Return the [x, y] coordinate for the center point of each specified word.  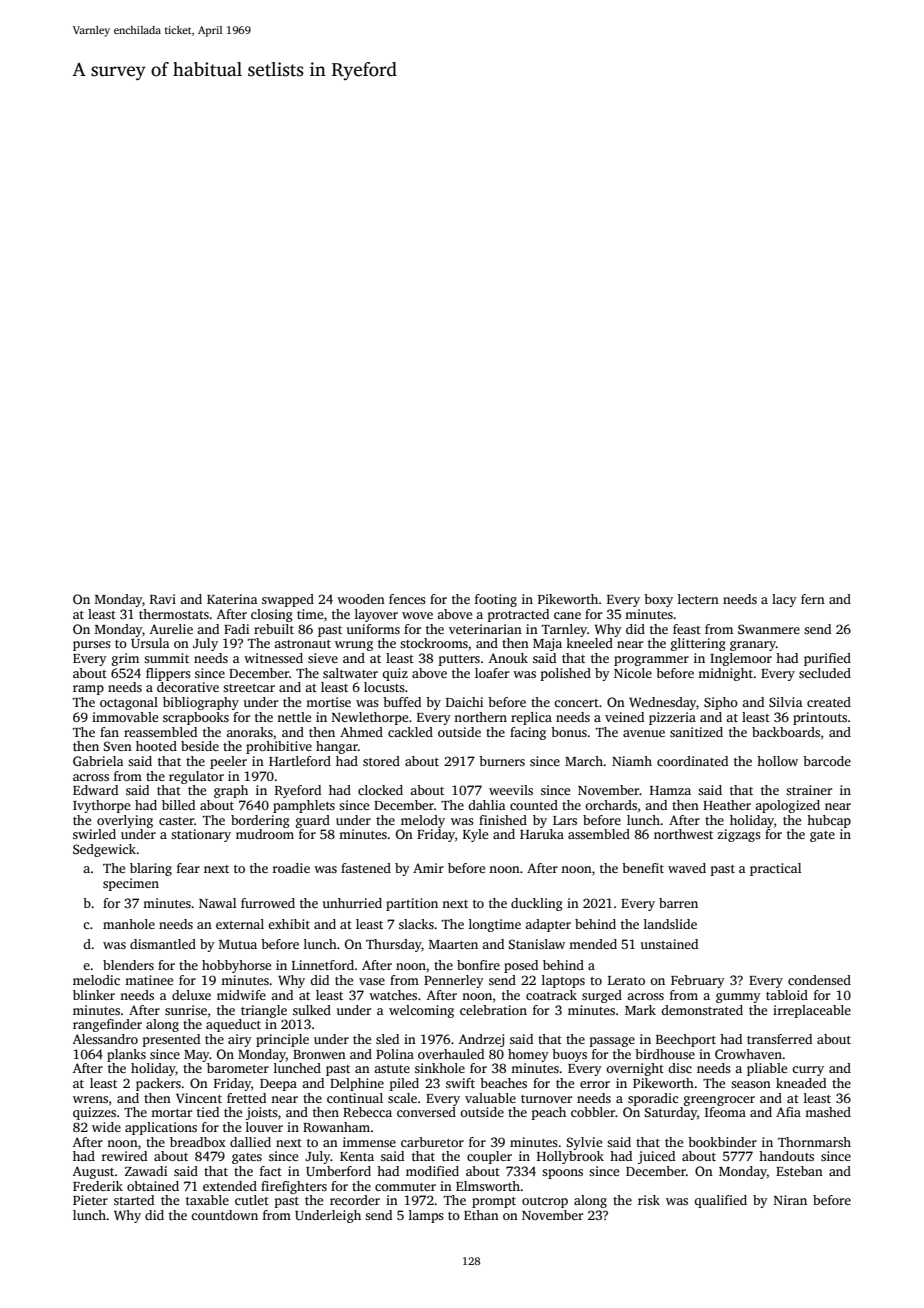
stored [381, 761]
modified [432, 1171]
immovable [125, 717]
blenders [128, 965]
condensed [819, 980]
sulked [312, 1010]
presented [171, 1040]
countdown [224, 1215]
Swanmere [769, 629]
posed [521, 966]
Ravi [163, 599]
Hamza [670, 790]
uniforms [373, 629]
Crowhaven [748, 1054]
